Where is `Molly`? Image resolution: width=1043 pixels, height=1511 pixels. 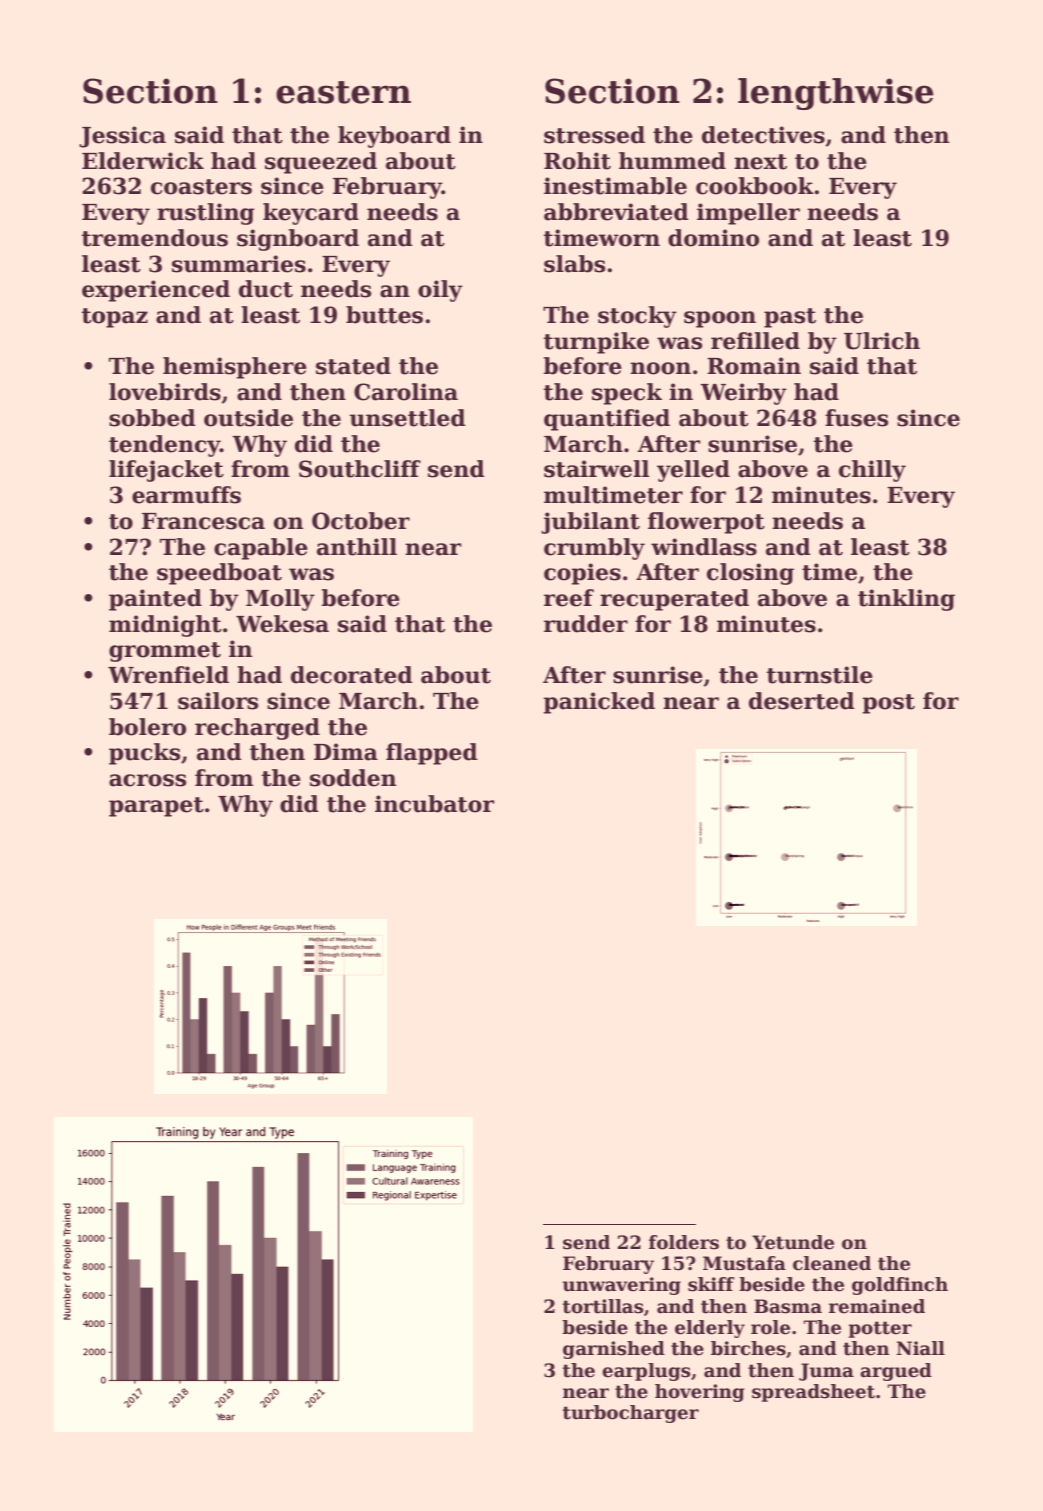 Molly is located at coordinates (280, 600).
